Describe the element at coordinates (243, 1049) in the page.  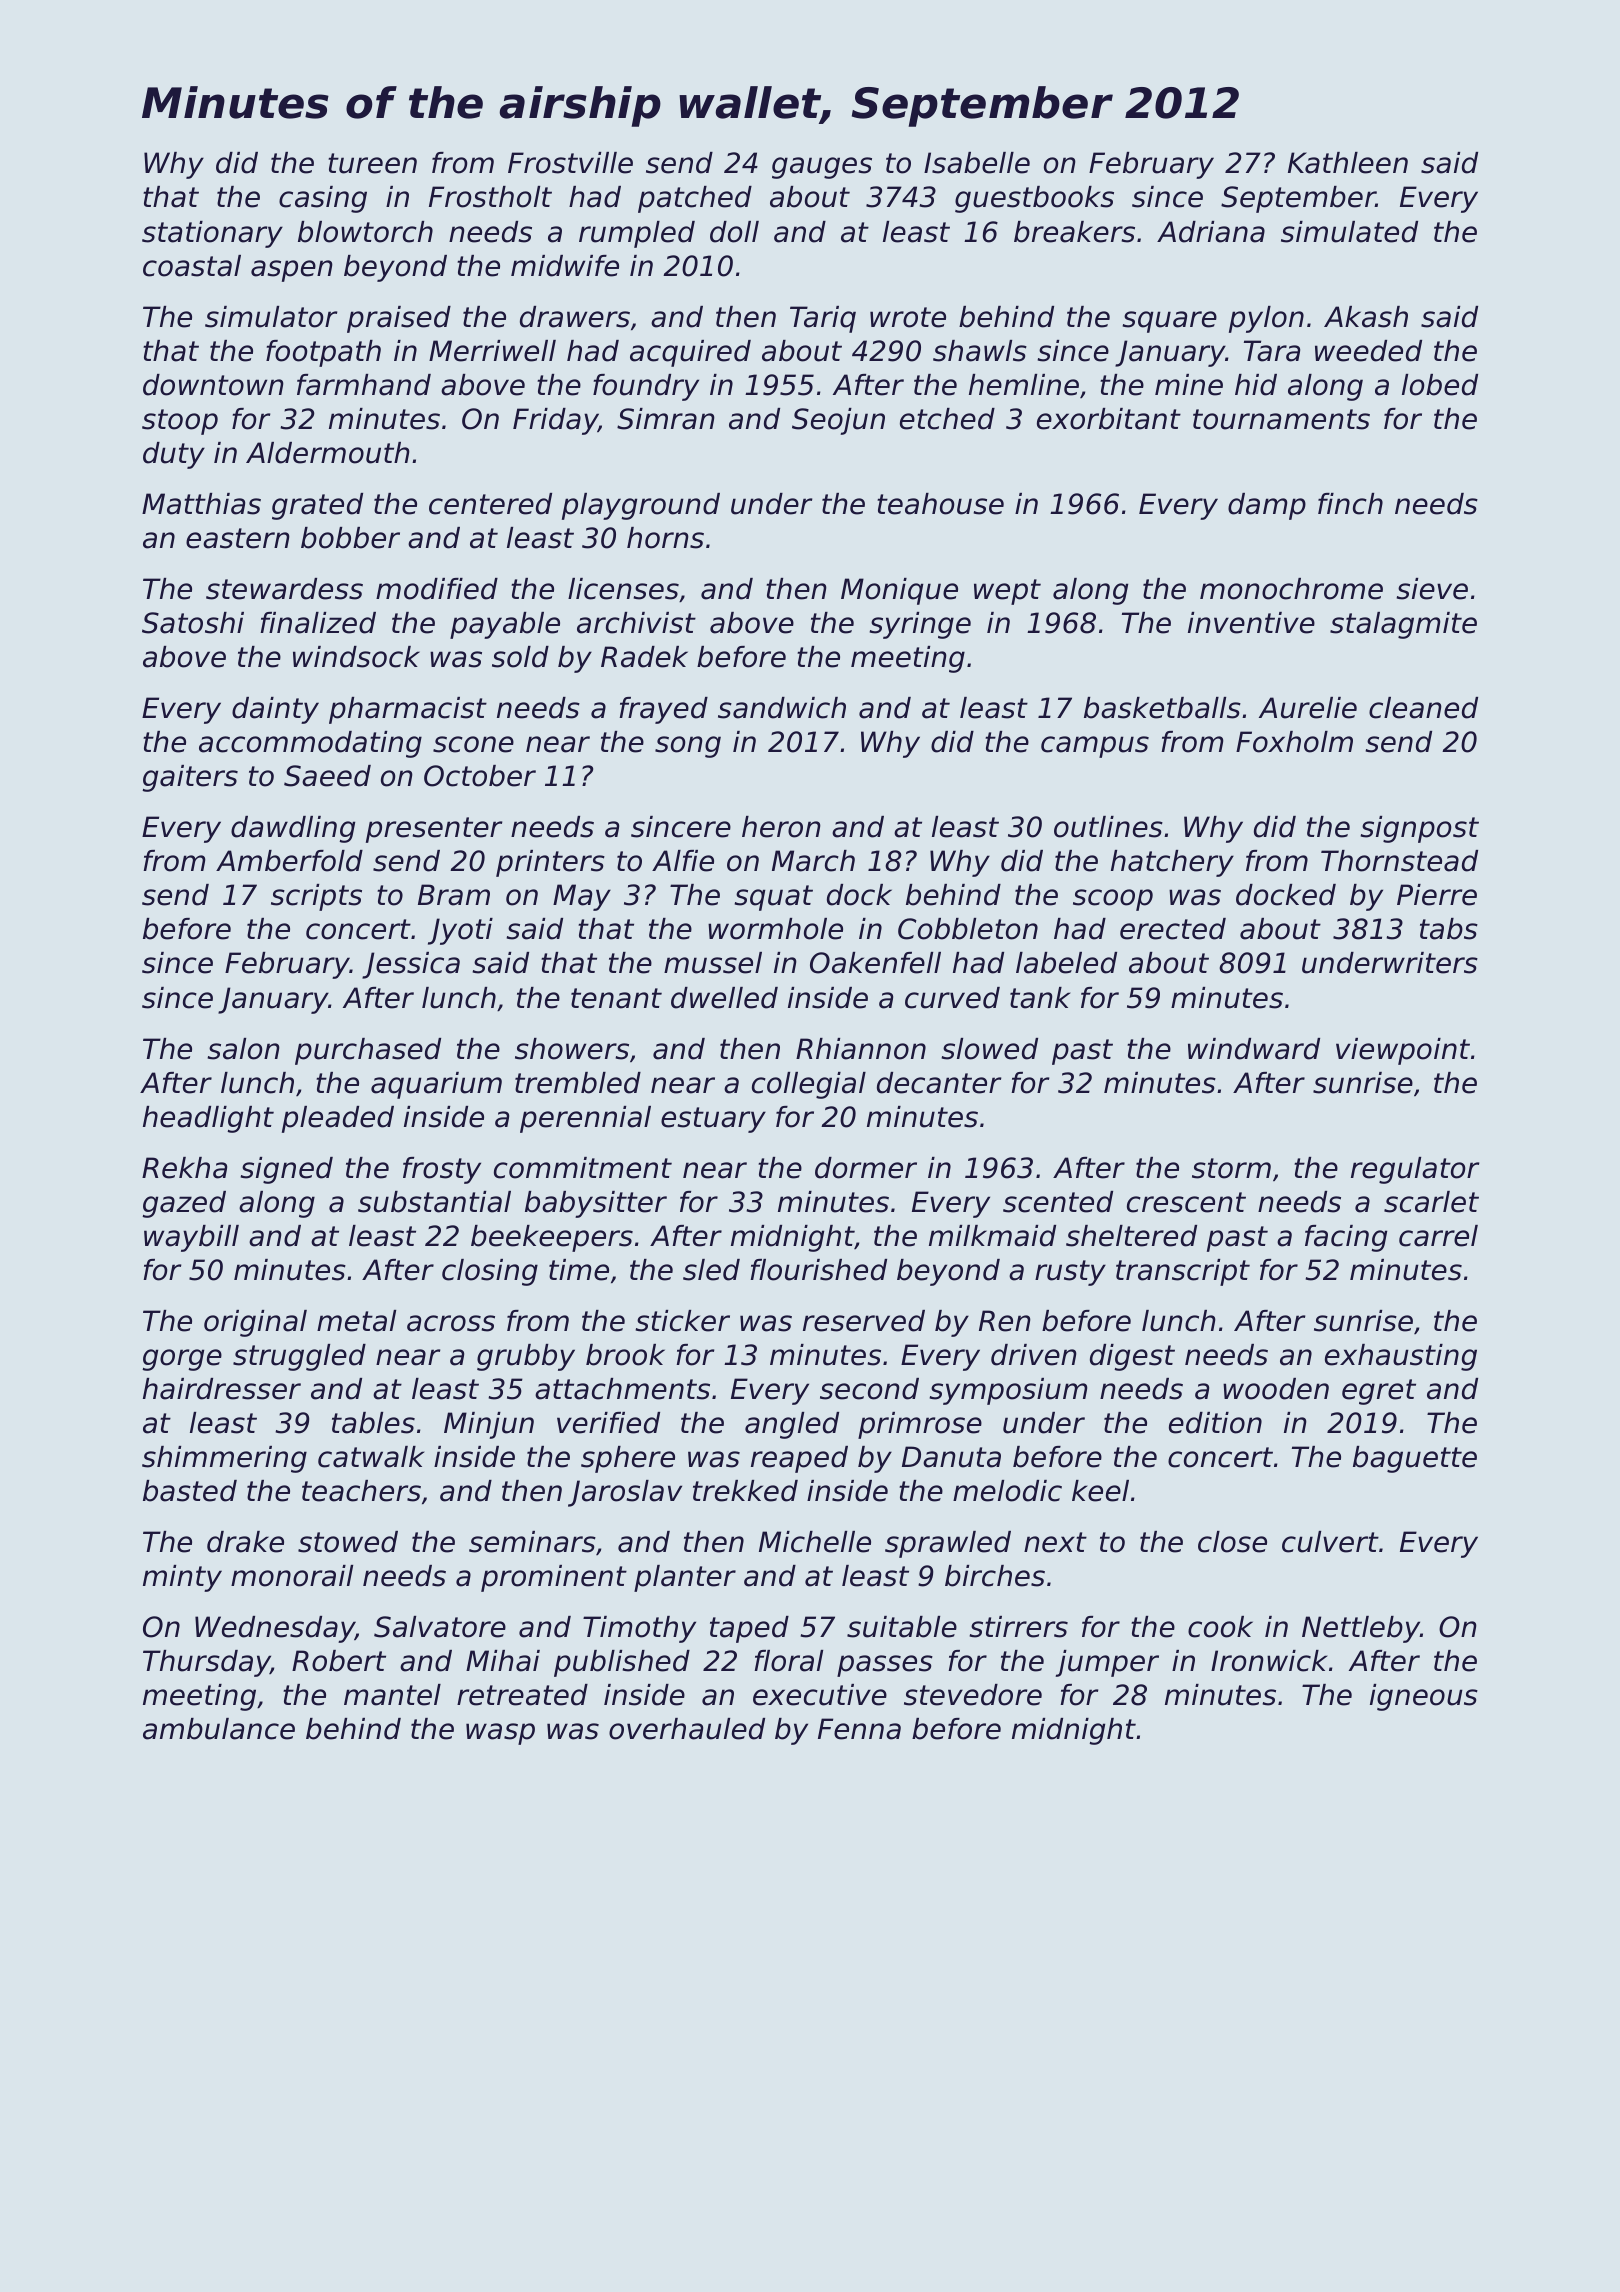
I see `salon` at that location.
